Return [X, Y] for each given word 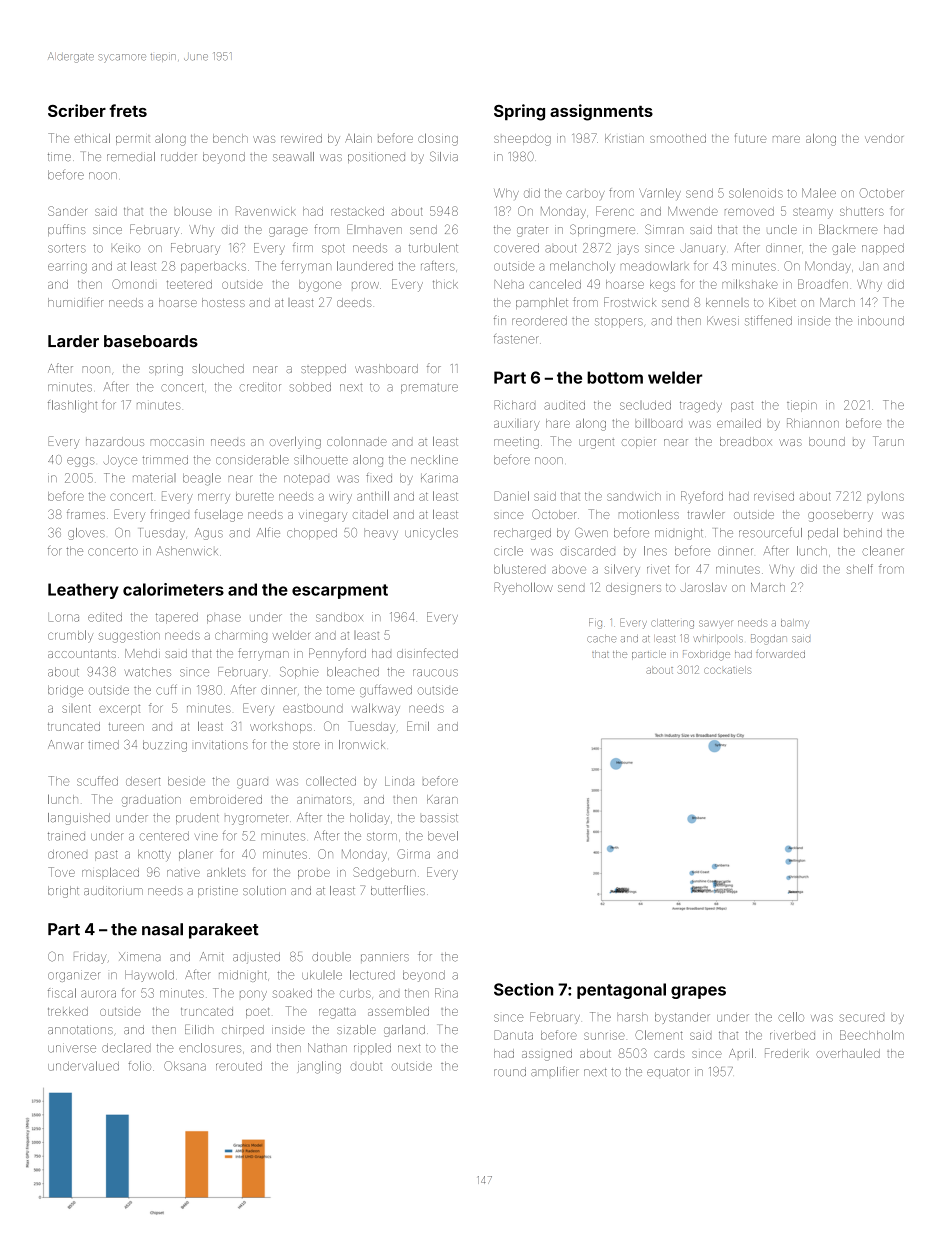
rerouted [239, 1066]
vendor [884, 138]
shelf [860, 569]
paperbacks [213, 267]
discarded [588, 551]
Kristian [624, 138]
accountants [82, 654]
